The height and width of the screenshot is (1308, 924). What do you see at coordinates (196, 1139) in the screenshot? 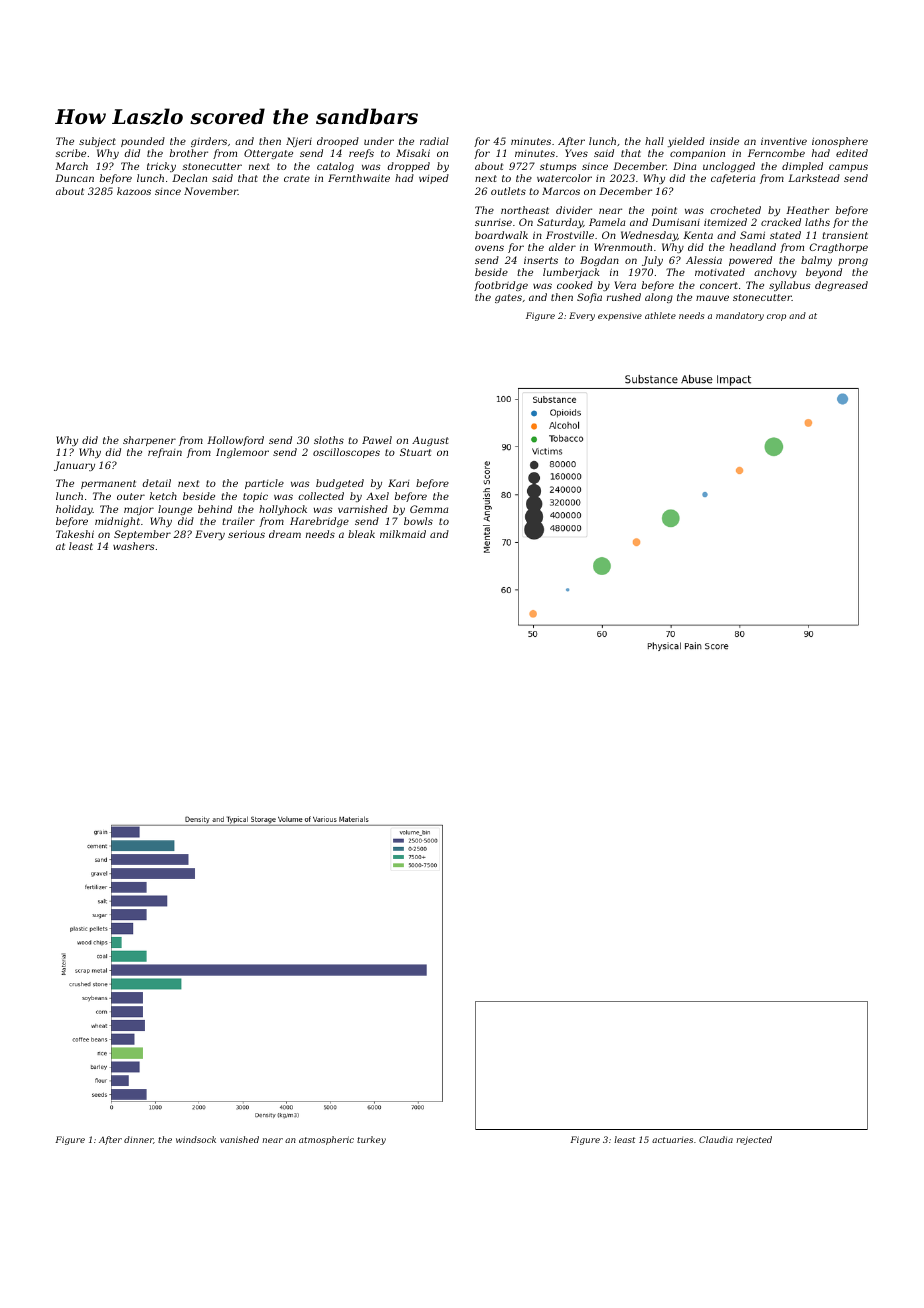
I see `windsock` at bounding box center [196, 1139].
